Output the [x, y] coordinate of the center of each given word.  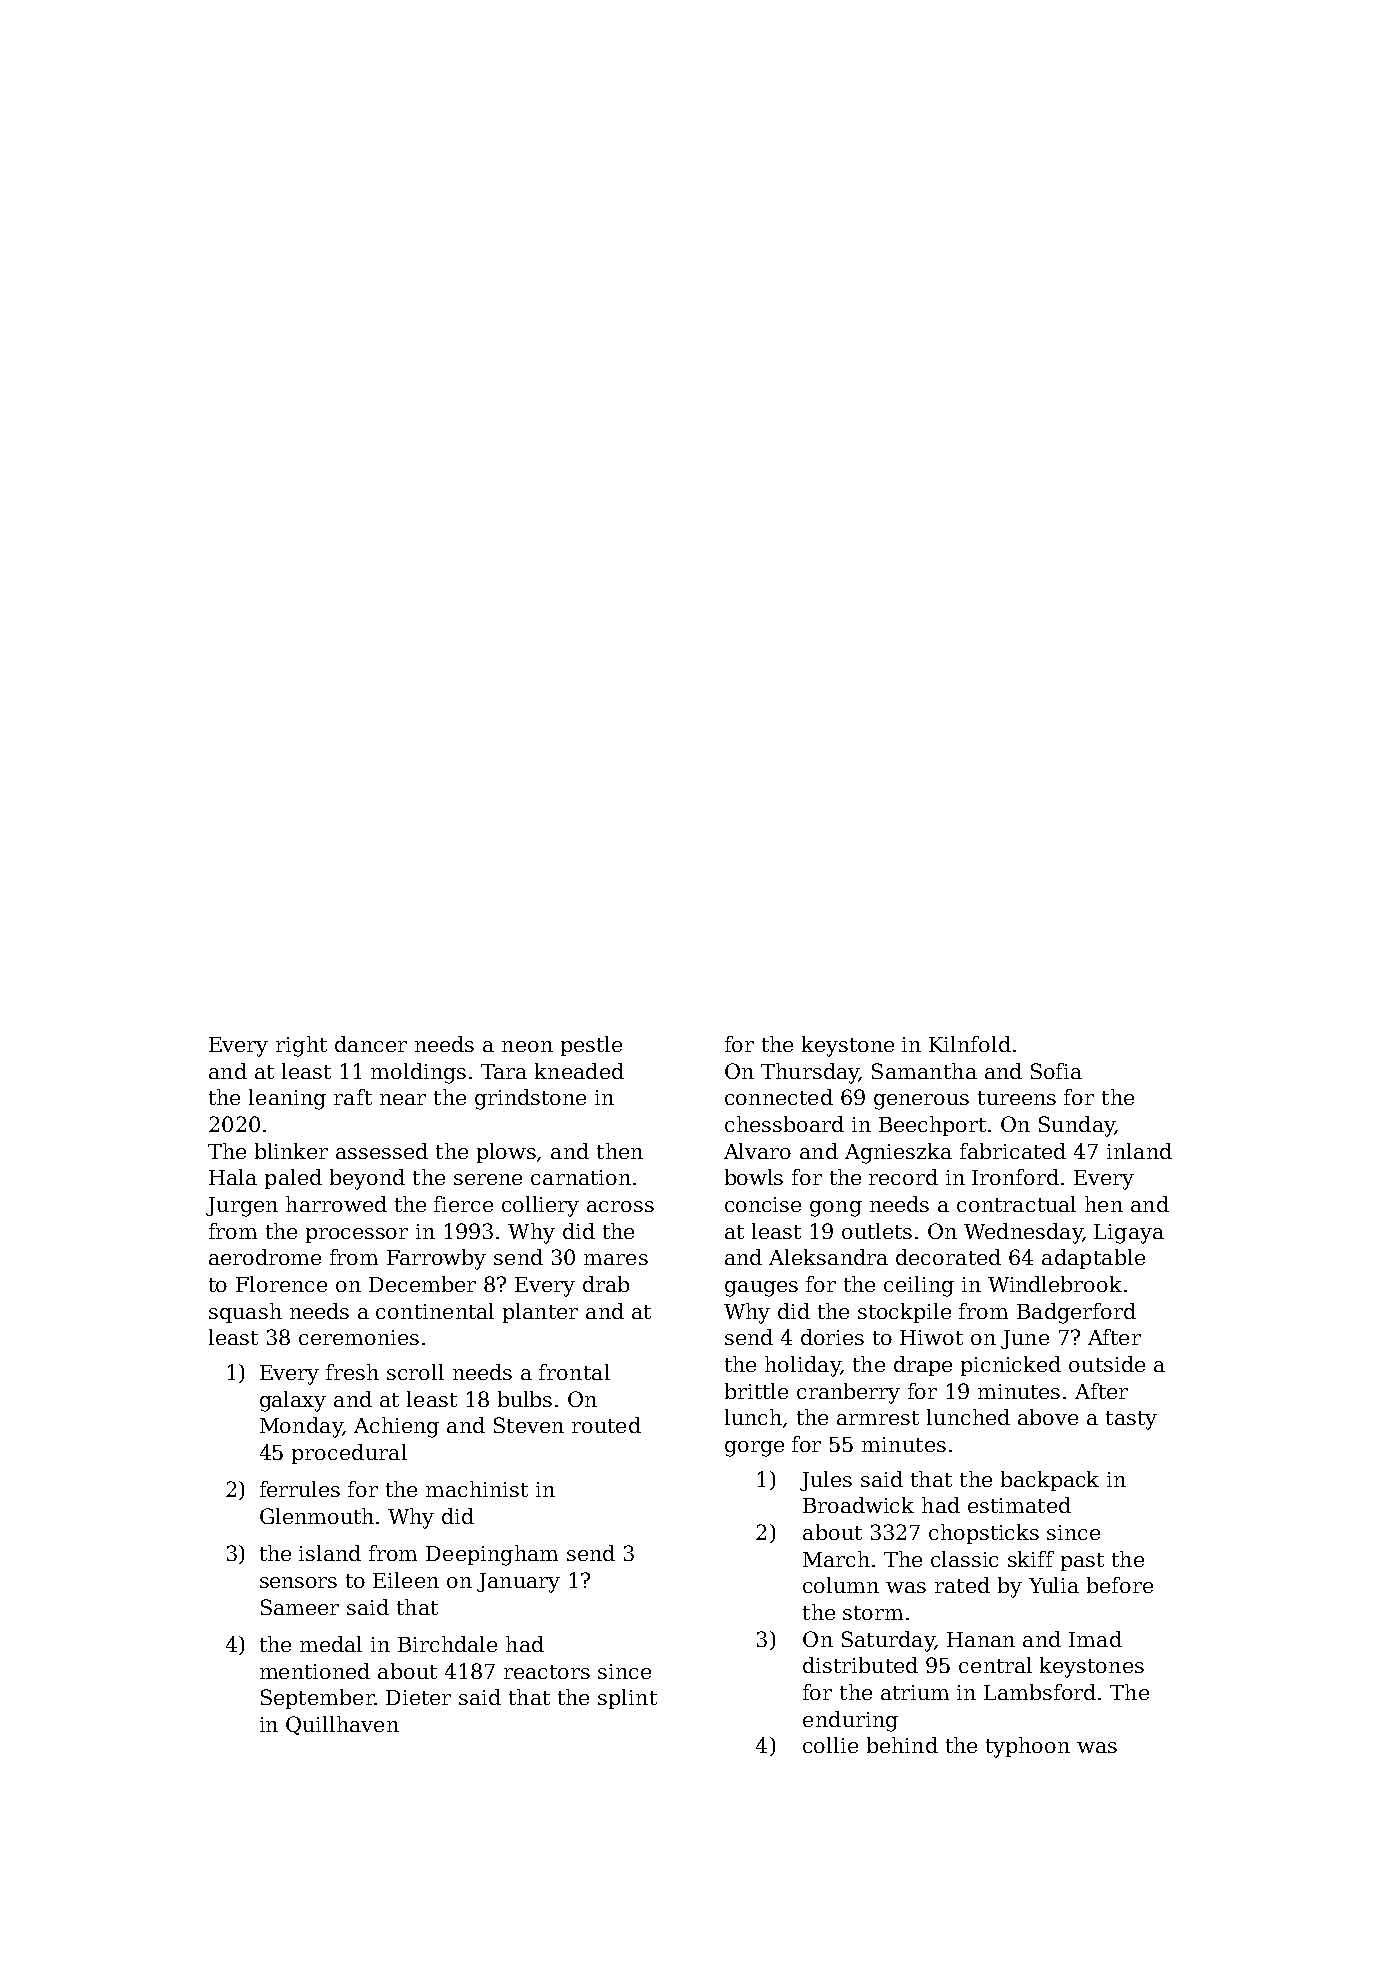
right [301, 1046]
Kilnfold [970, 1044]
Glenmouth [317, 1516]
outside [1107, 1364]
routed [606, 1425]
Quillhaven [342, 1725]
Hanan [981, 1639]
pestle [591, 1046]
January [518, 1583]
